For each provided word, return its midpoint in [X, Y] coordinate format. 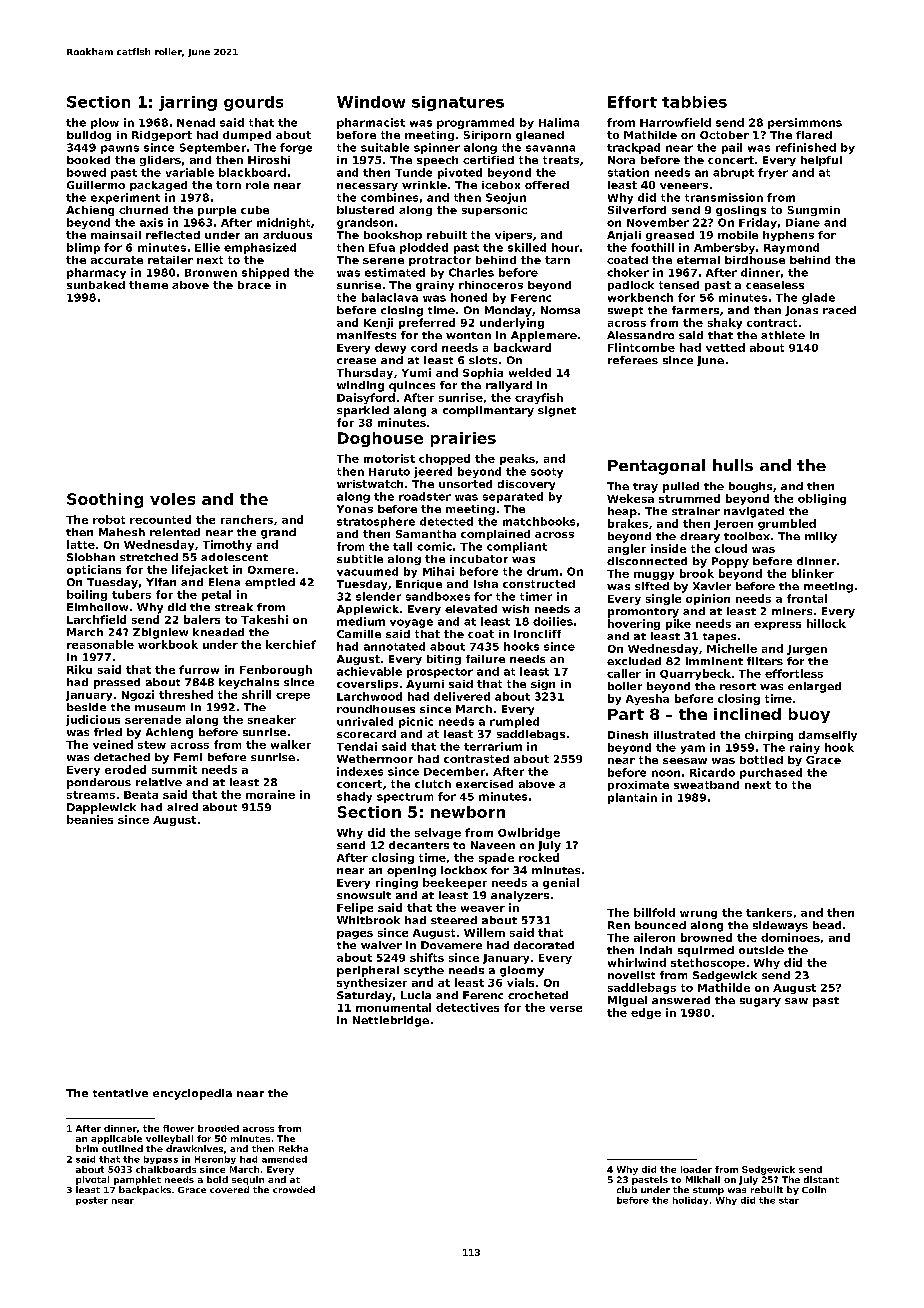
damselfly [828, 736]
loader [696, 1169]
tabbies [694, 102]
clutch [433, 784]
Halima [559, 122]
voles [172, 499]
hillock [826, 623]
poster [92, 1201]
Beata [141, 795]
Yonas [355, 509]
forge [296, 148]
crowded [294, 1189]
